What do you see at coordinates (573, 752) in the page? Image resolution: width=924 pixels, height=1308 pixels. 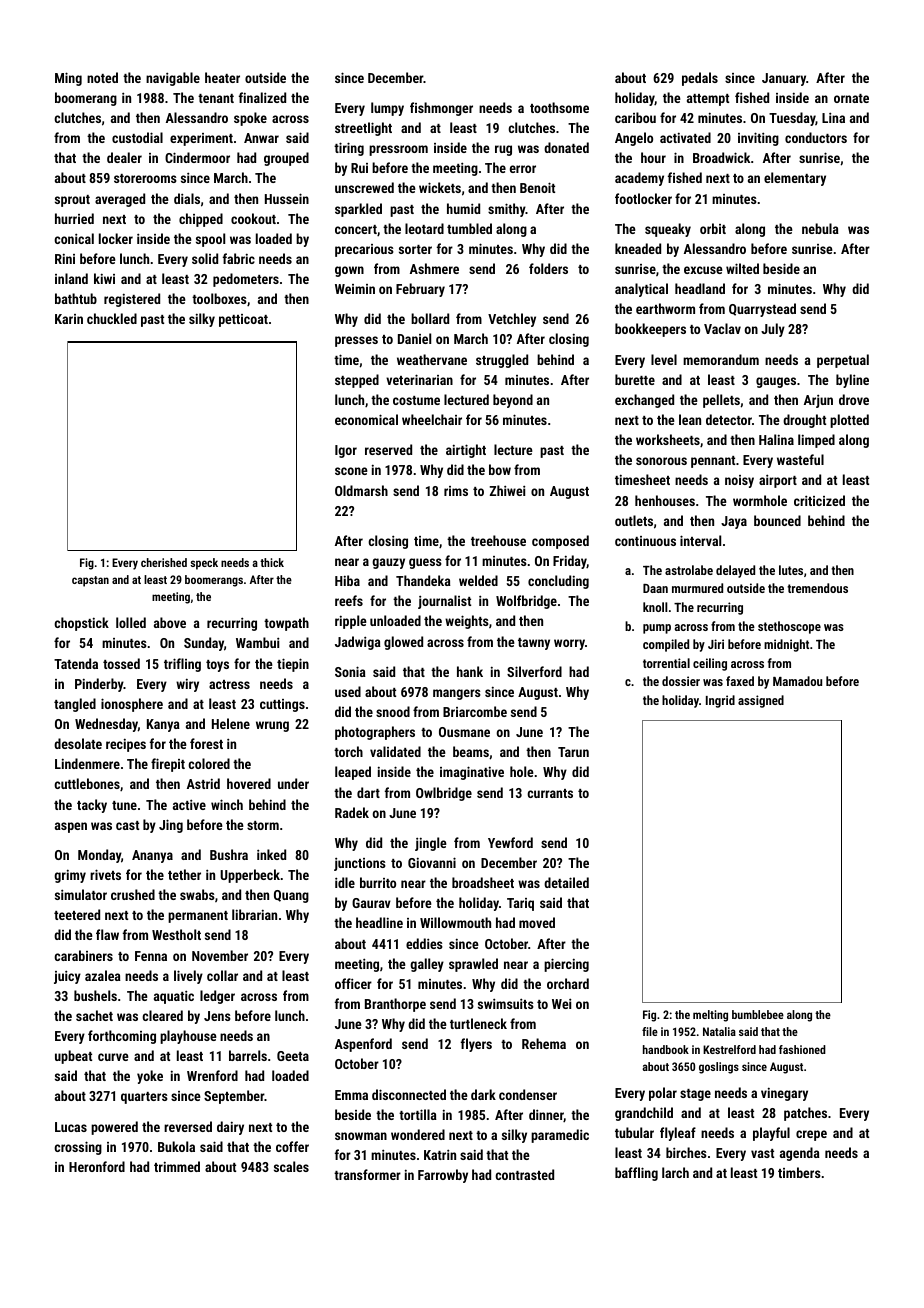 I see `Tarun` at bounding box center [573, 752].
